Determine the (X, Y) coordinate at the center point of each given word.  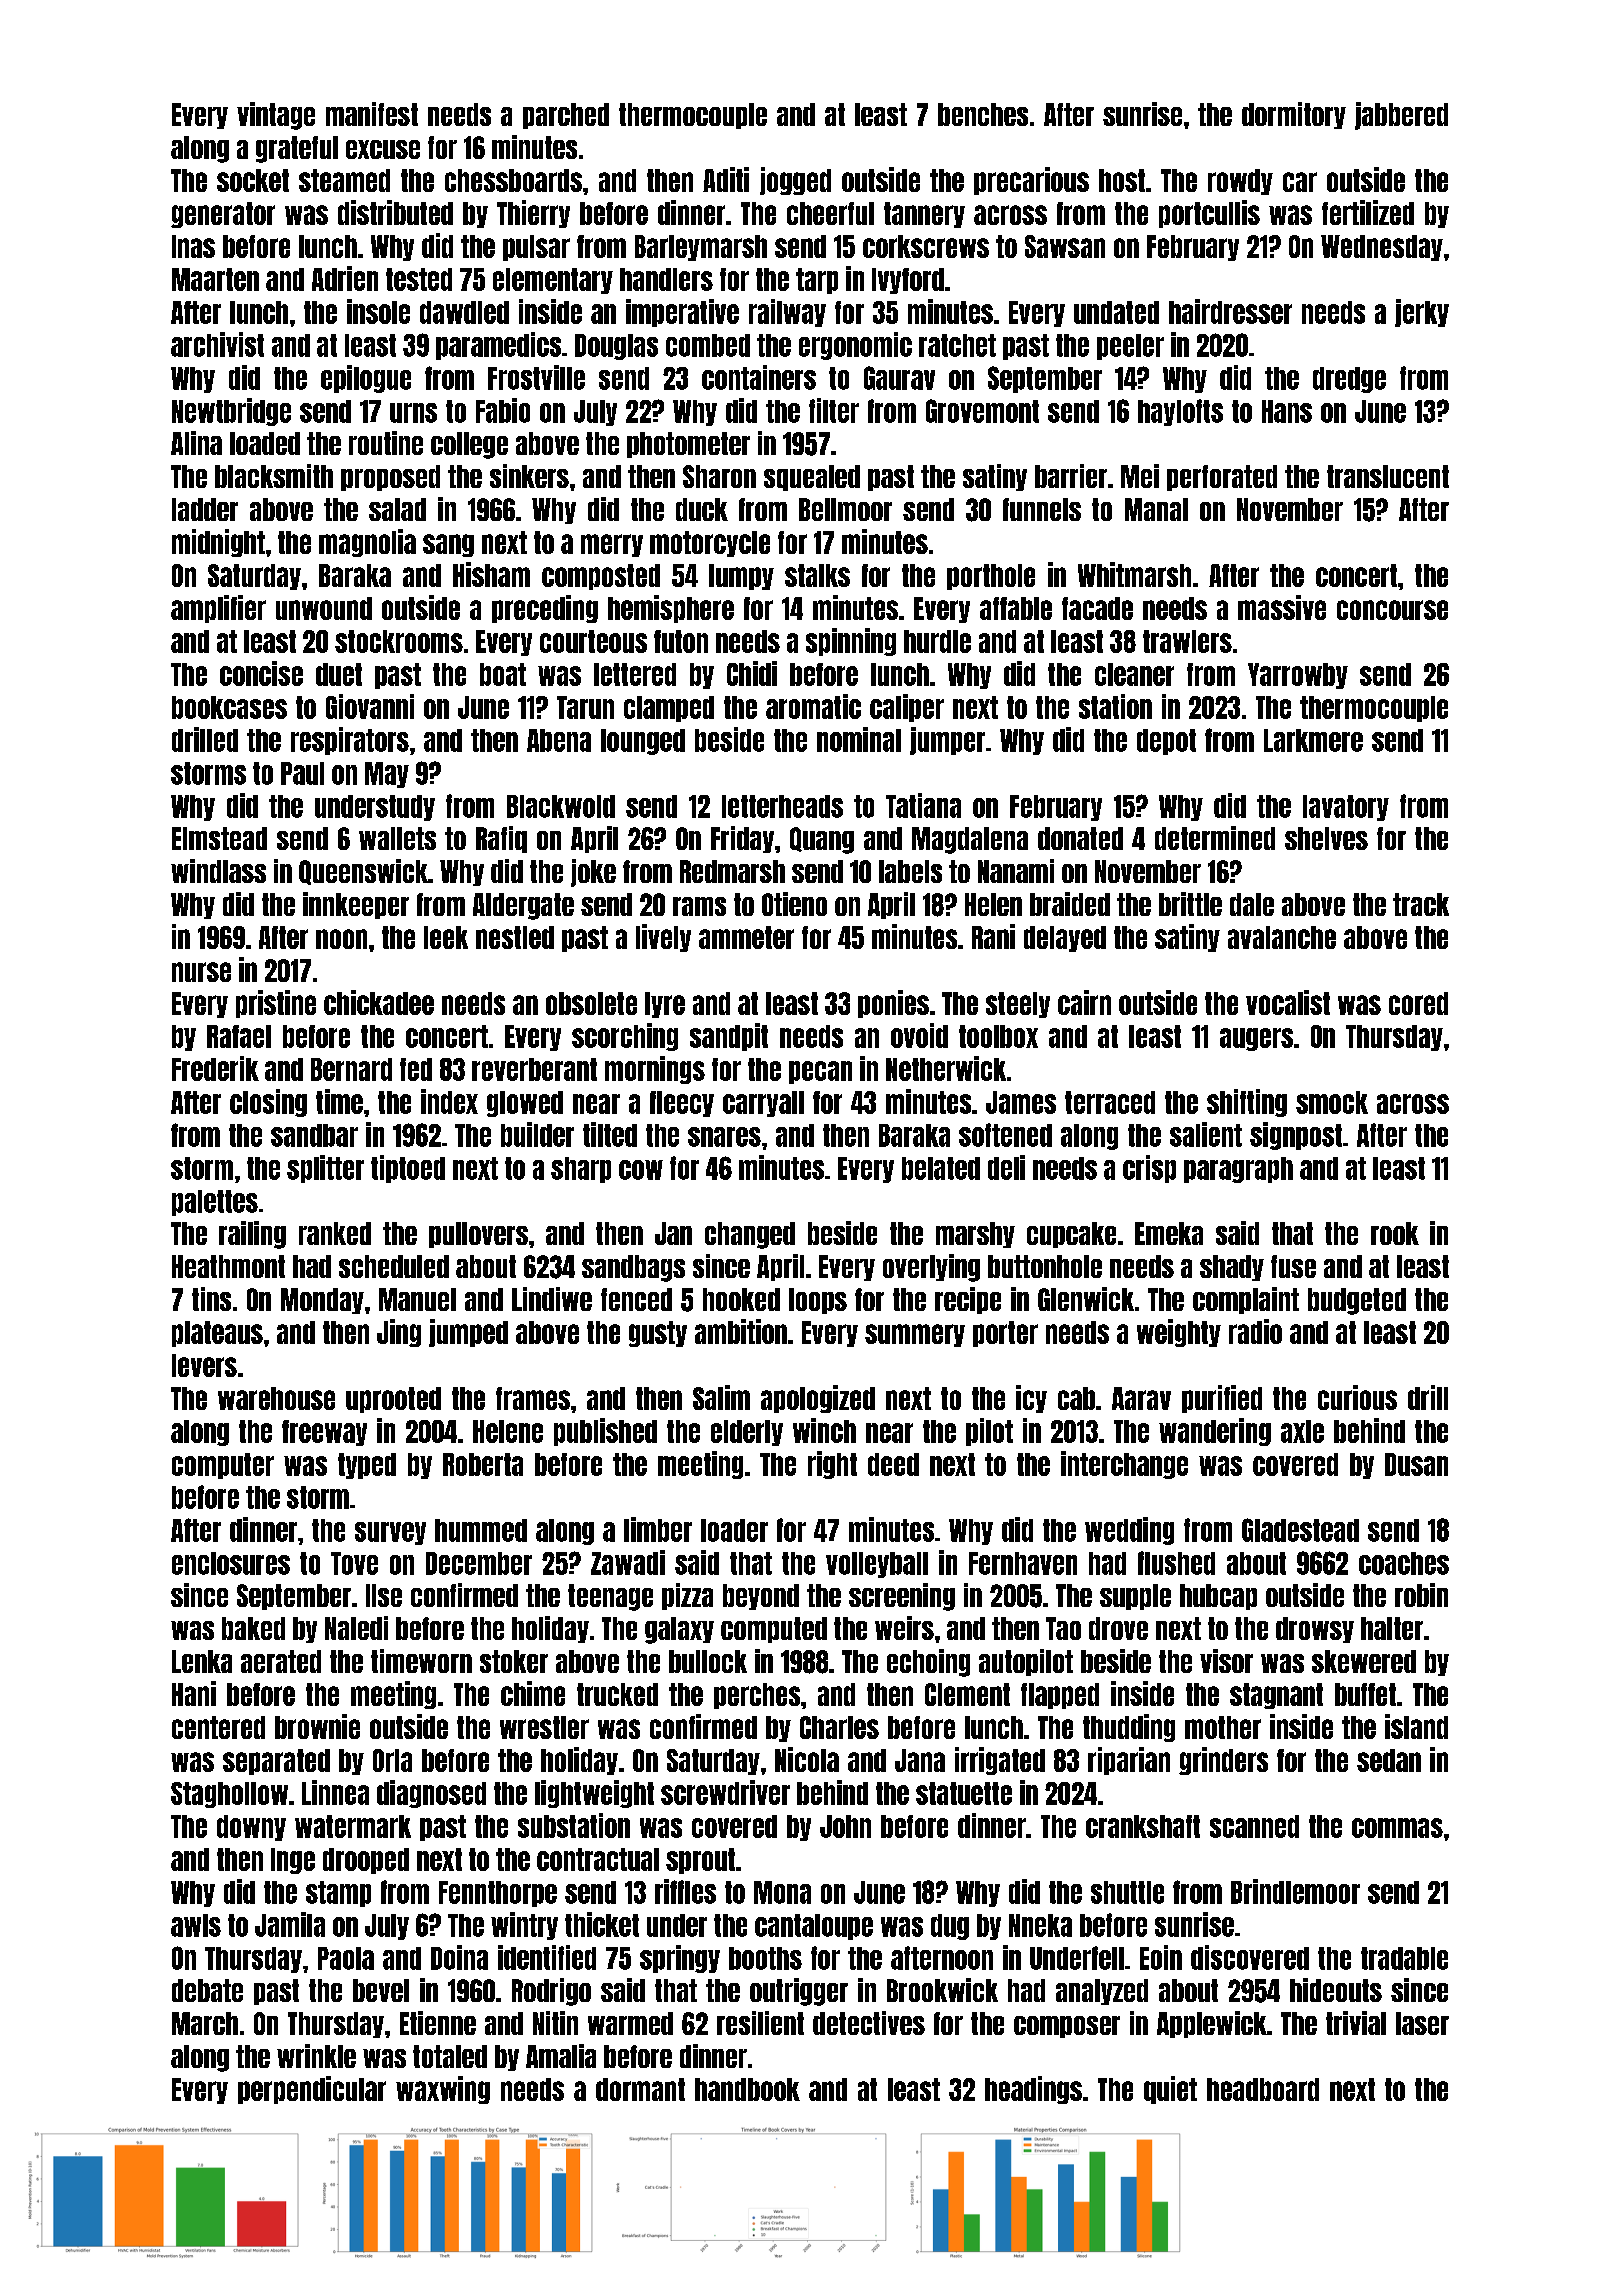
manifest (372, 114)
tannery (924, 215)
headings (1033, 2090)
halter (1392, 1628)
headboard (1263, 2089)
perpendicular (312, 2090)
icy (1031, 1399)
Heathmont (228, 1266)
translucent (1388, 476)
